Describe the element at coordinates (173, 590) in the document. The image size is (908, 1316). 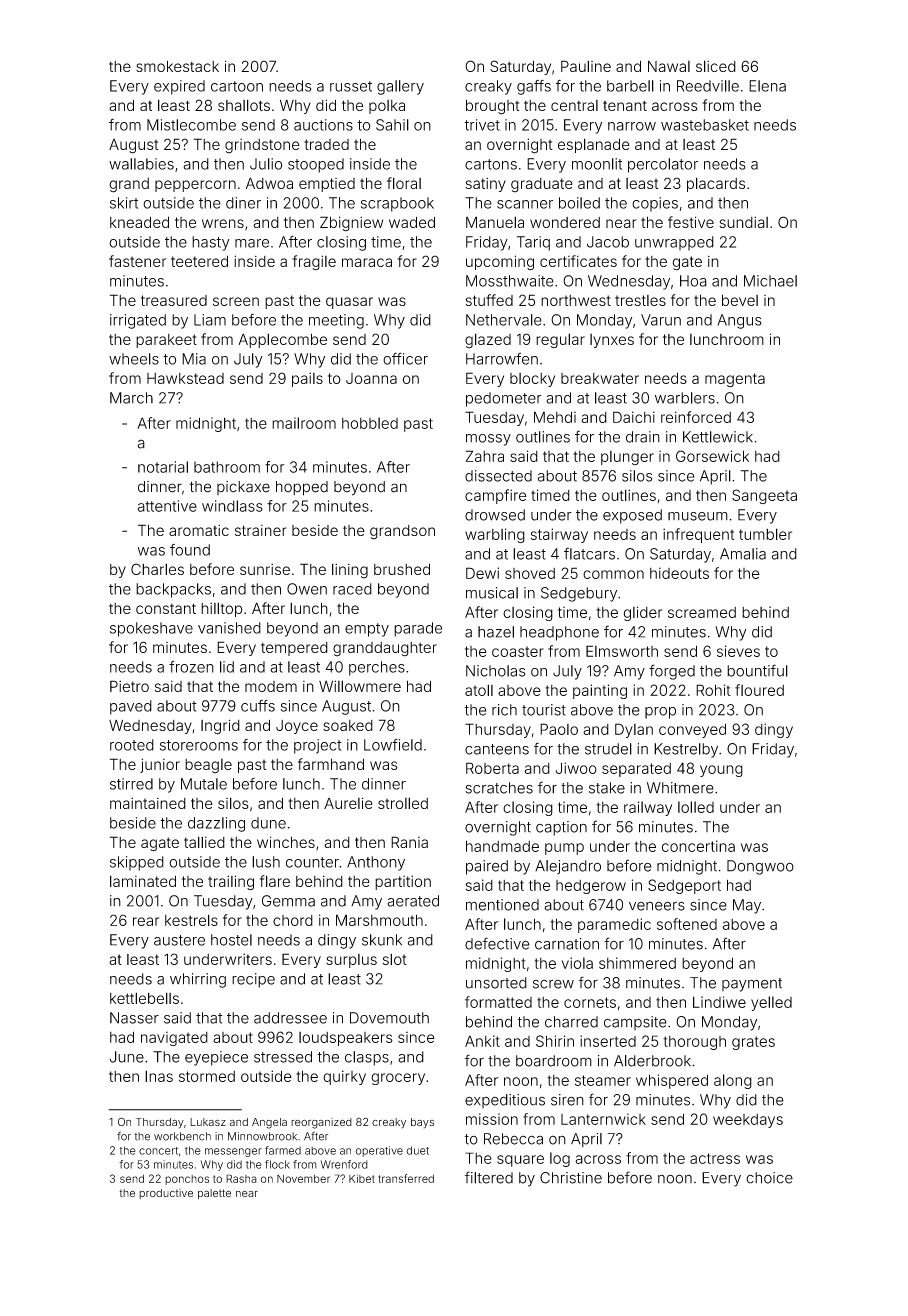
I see `backpacks` at that location.
